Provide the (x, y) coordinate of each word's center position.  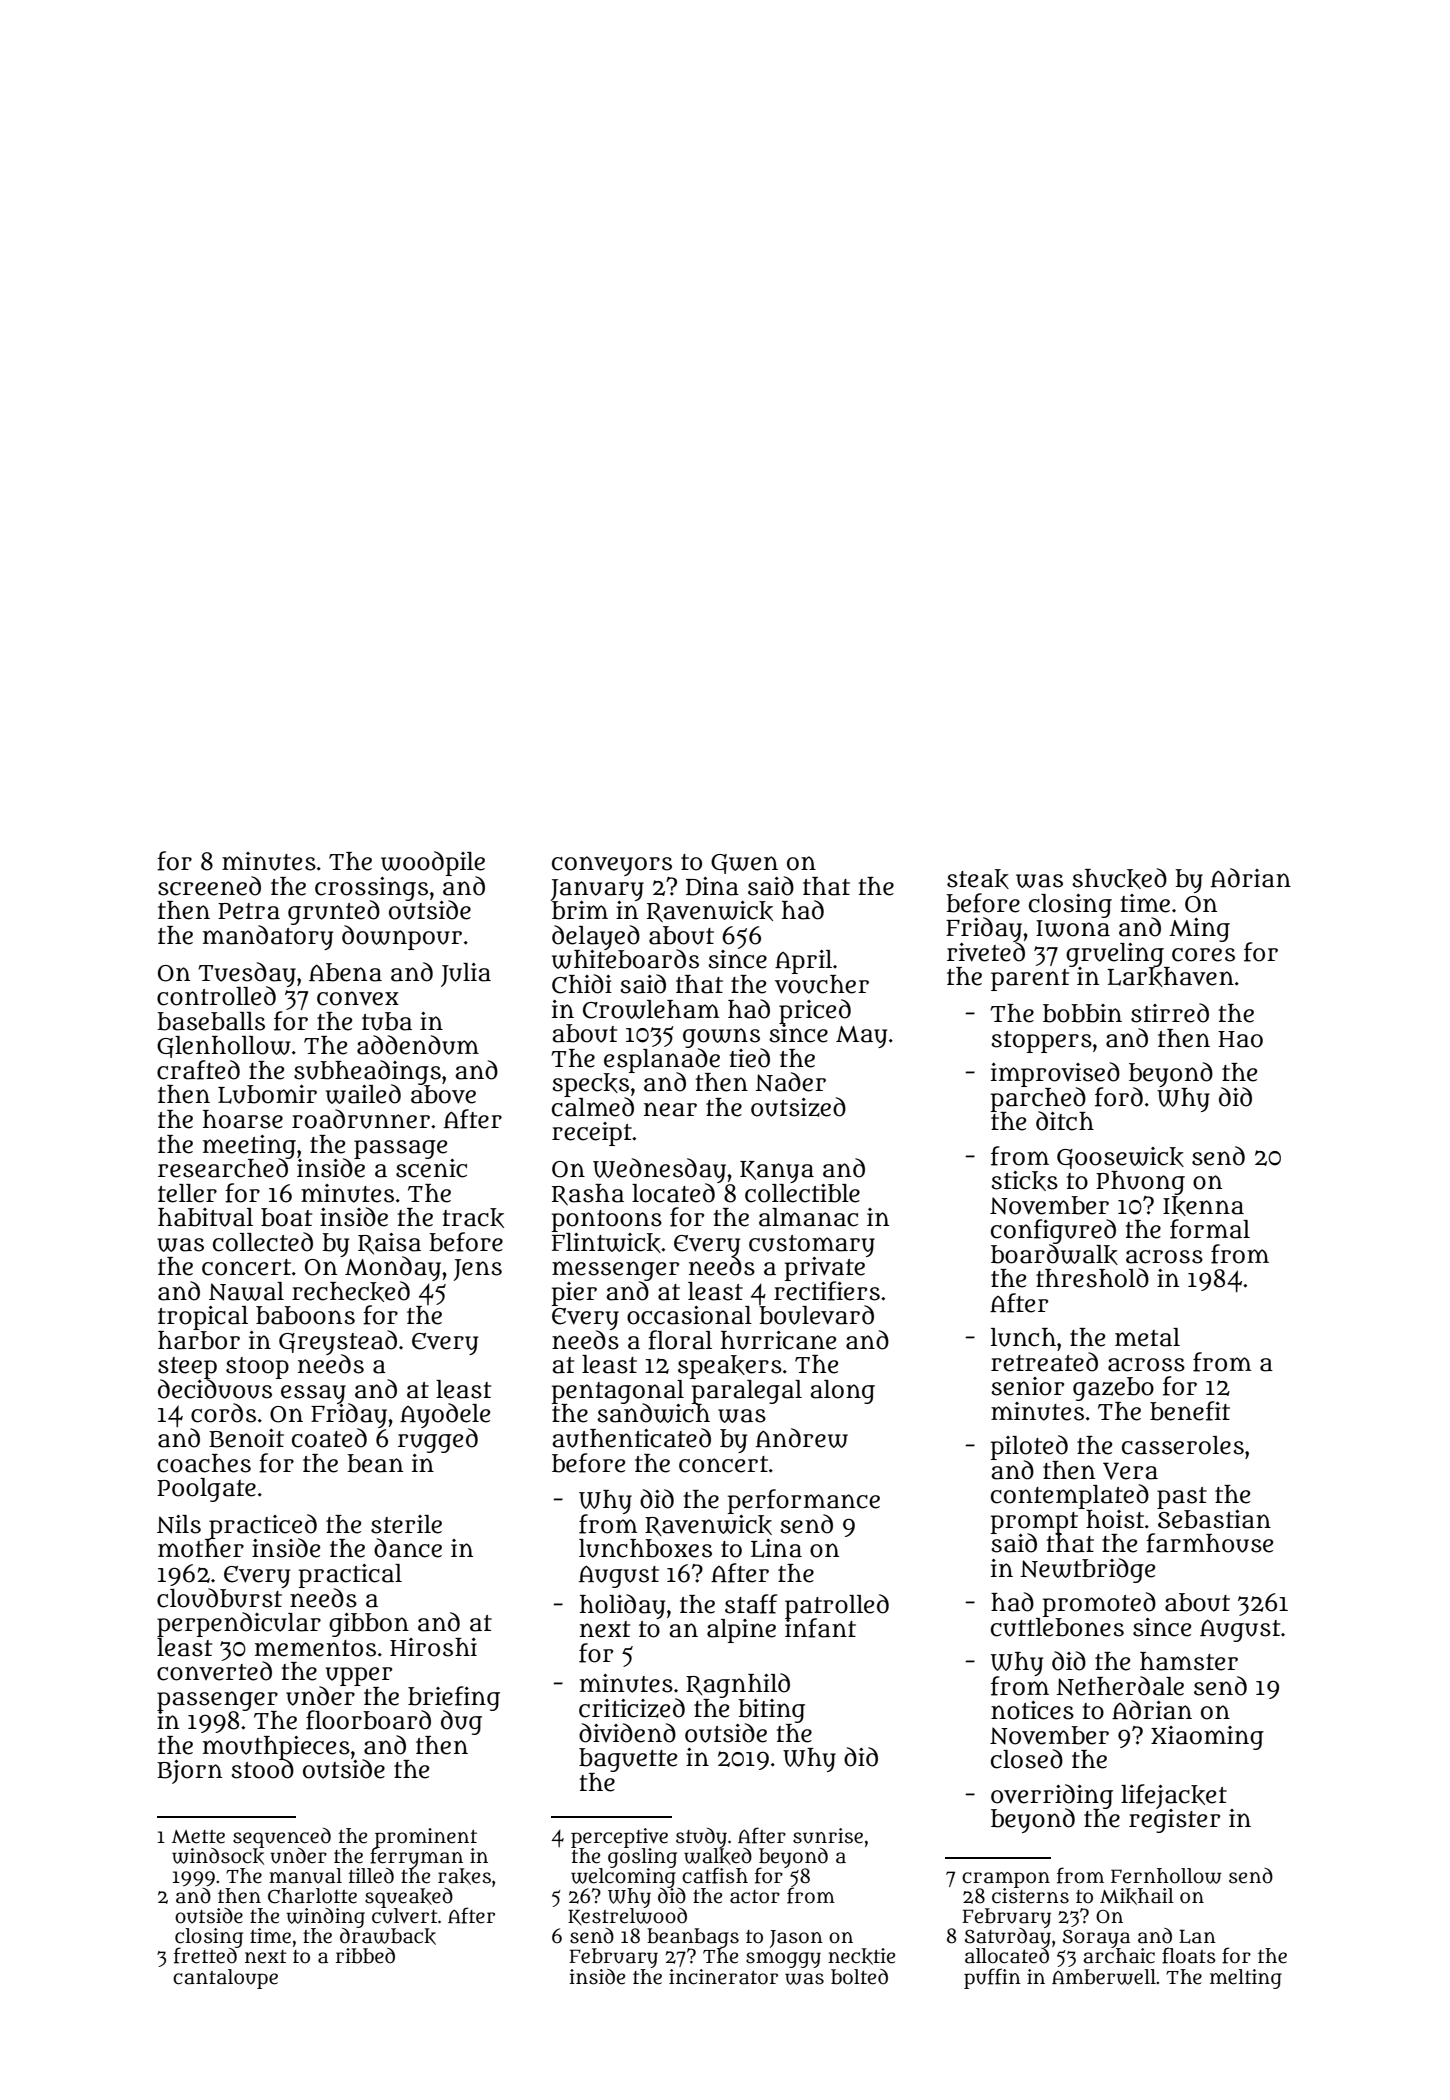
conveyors (612, 866)
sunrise (828, 1836)
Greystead (338, 1342)
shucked (1119, 878)
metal (1147, 1337)
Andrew (802, 1438)
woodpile (433, 863)
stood (262, 1769)
